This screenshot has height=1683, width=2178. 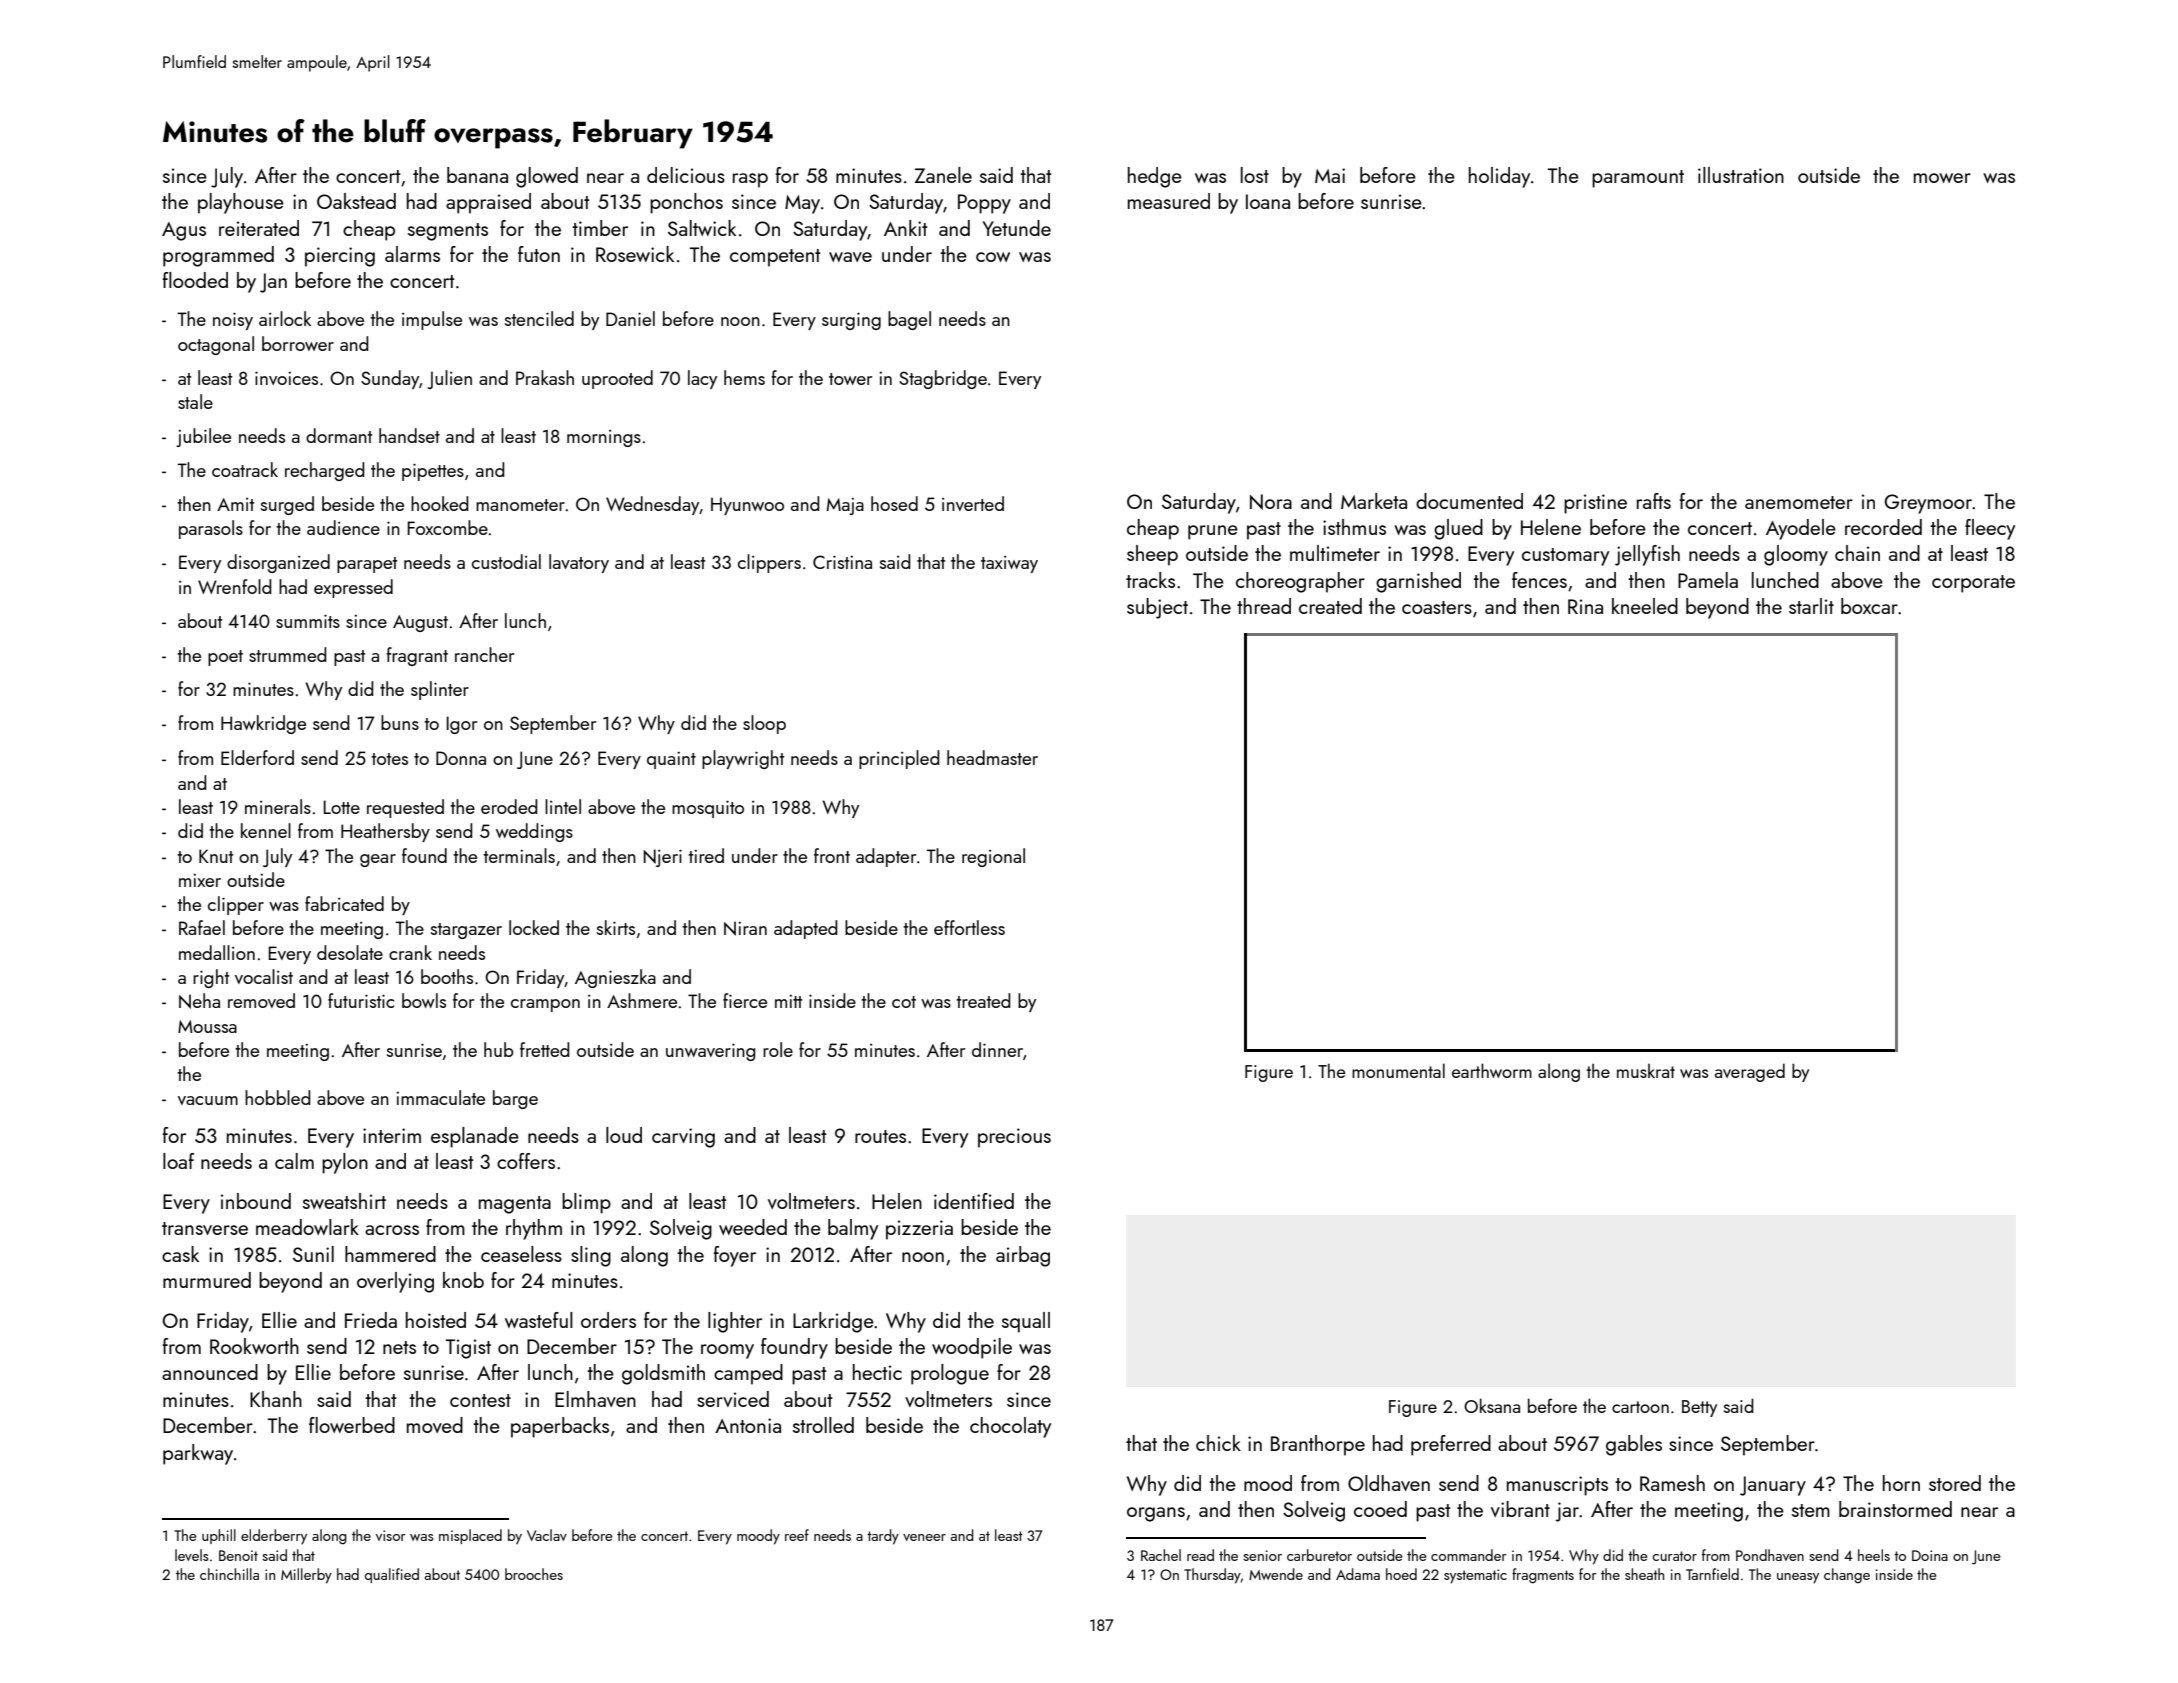 I want to click on subject, so click(x=1157, y=608).
